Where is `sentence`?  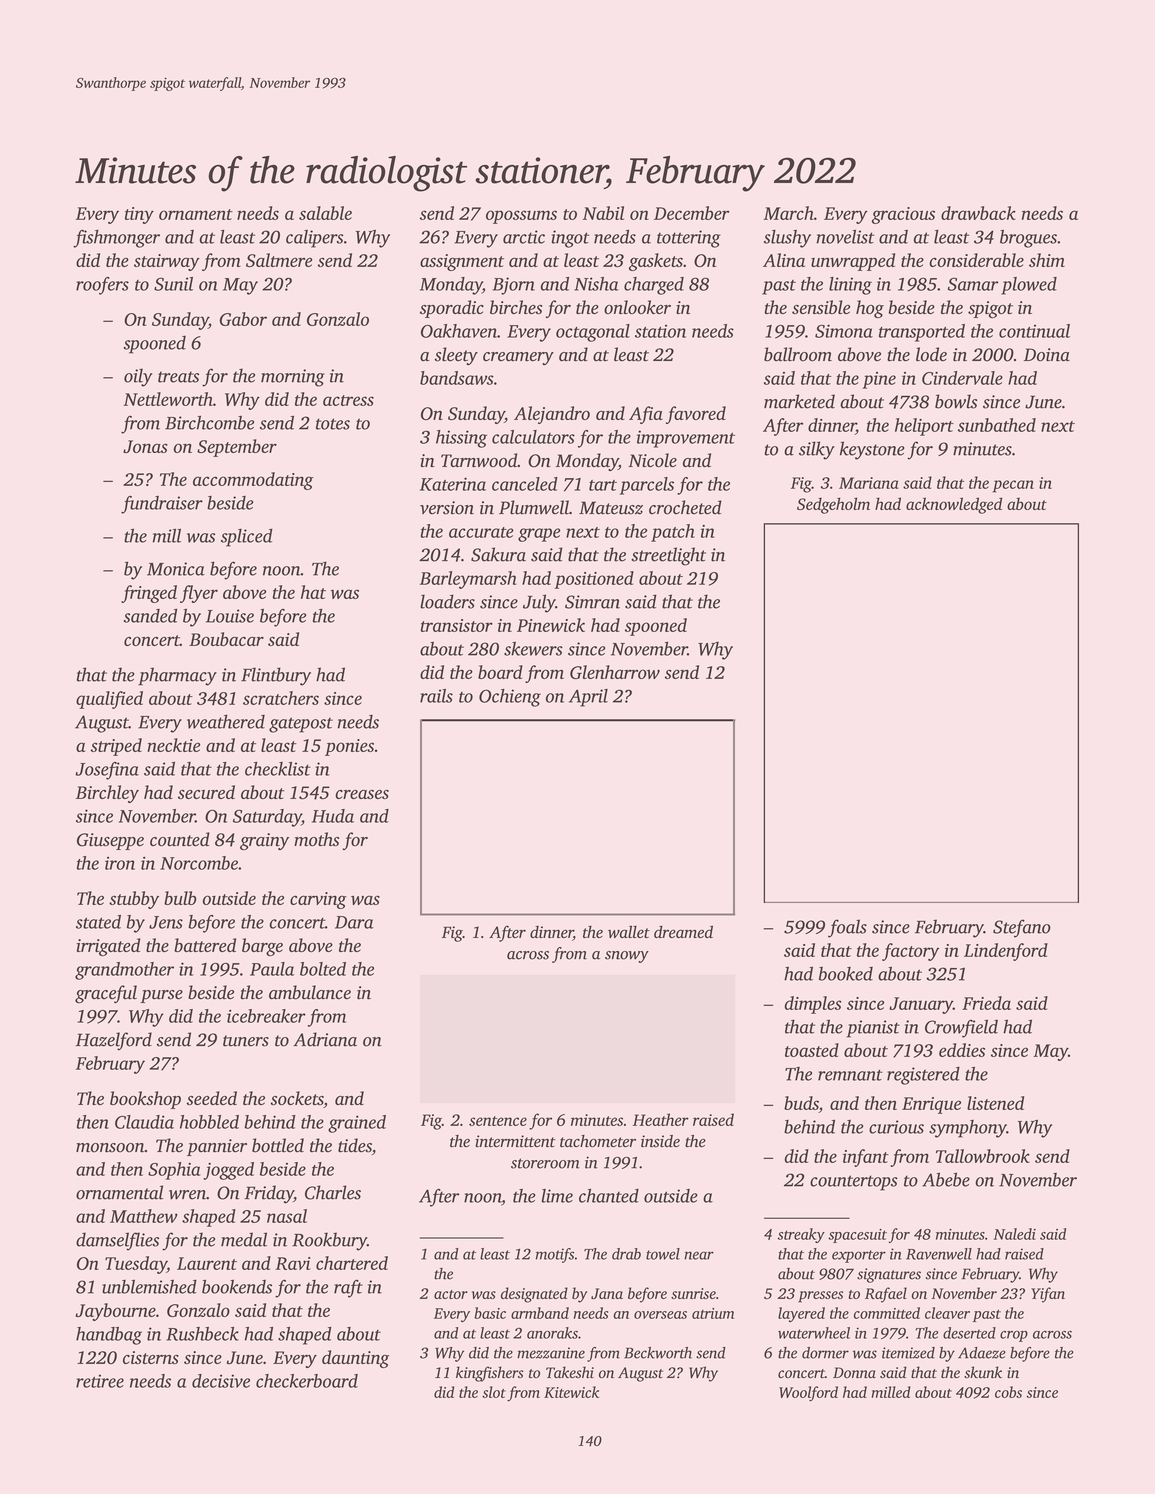
sentence is located at coordinates (498, 1121).
